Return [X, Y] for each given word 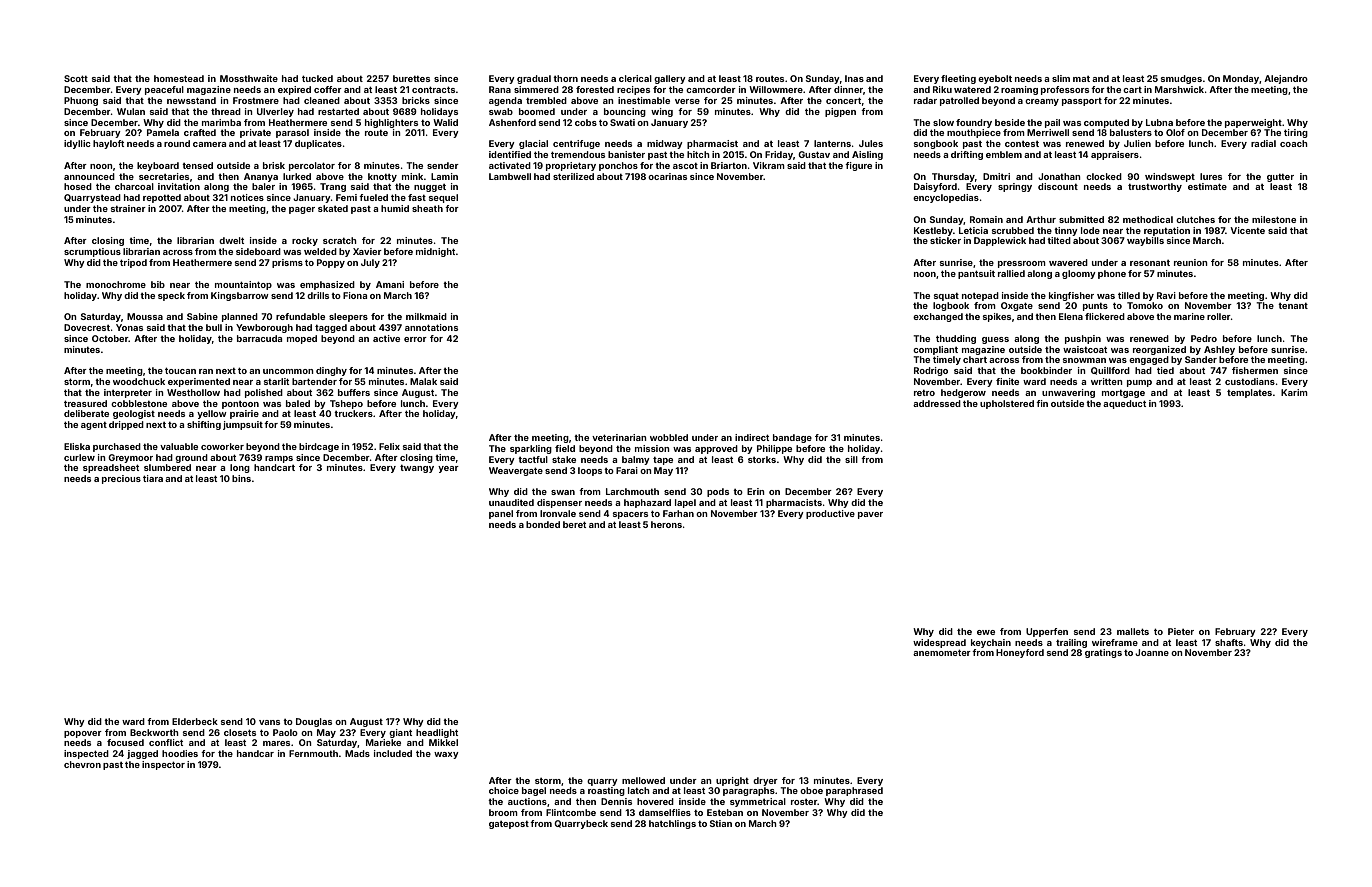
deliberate [86, 413]
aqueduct [1124, 404]
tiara [153, 478]
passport [1082, 102]
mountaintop [243, 285]
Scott [76, 78]
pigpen [840, 112]
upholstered [1007, 404]
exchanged [938, 317]
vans [269, 722]
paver [870, 515]
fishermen [1255, 370]
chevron [82, 764]
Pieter [1181, 631]
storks [762, 459]
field [565, 448]
